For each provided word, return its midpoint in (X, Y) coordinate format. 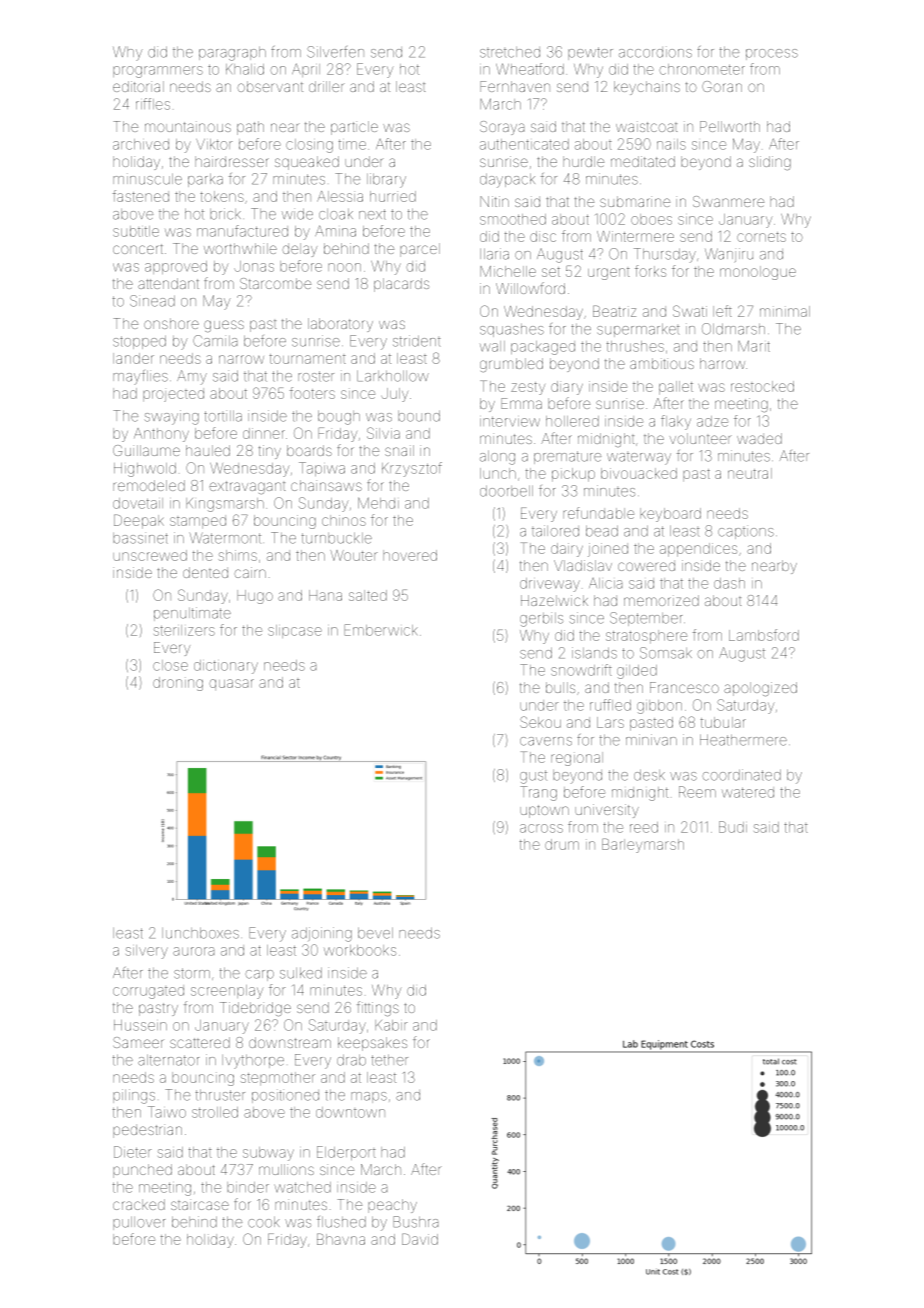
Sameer (138, 1042)
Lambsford (764, 635)
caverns (546, 741)
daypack (507, 180)
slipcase (295, 631)
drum (562, 844)
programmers (158, 72)
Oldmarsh (733, 329)
